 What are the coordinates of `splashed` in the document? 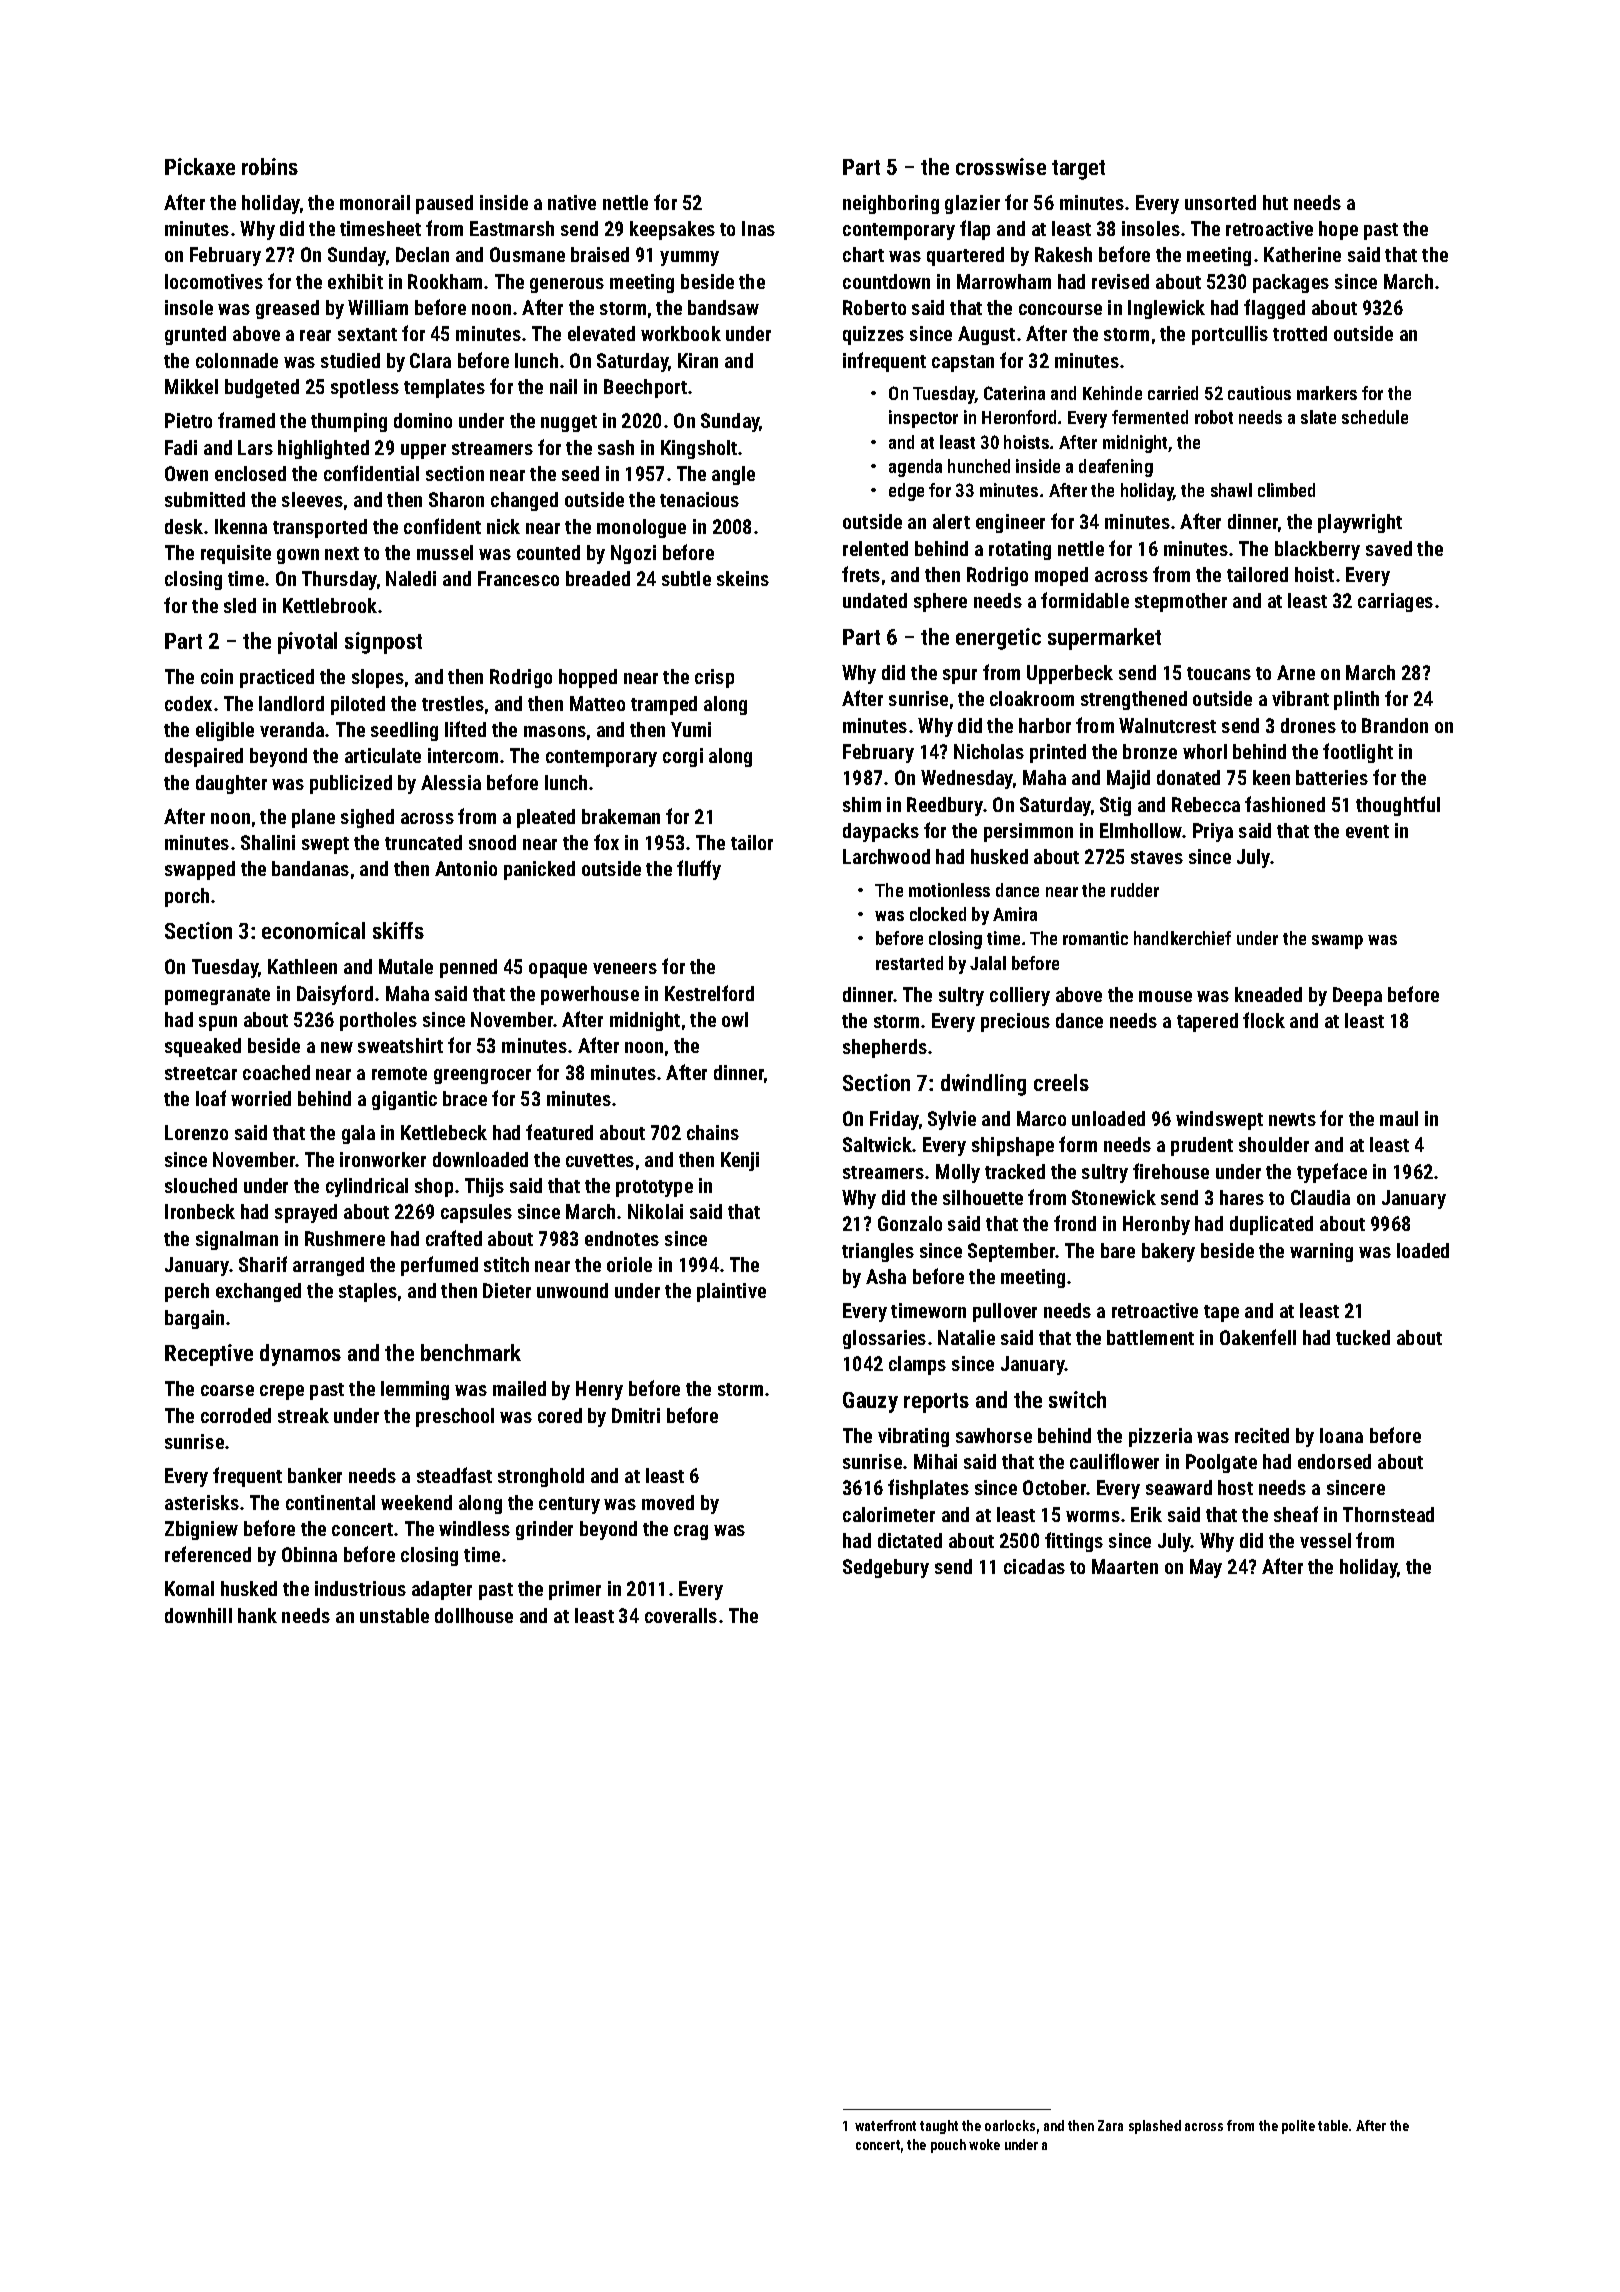 It's located at (1155, 2127).
